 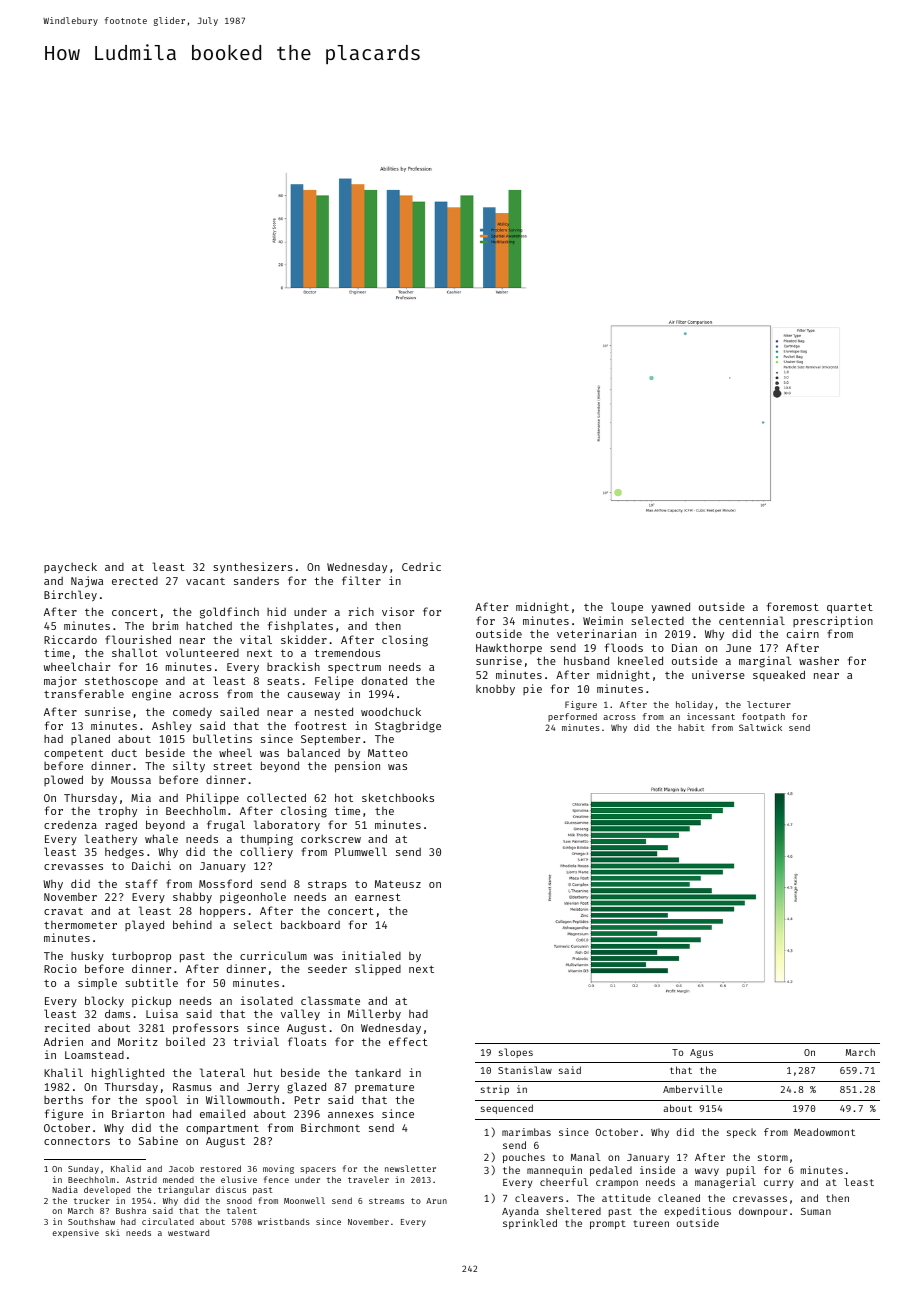 What do you see at coordinates (421, 566) in the page?
I see `Cedric` at bounding box center [421, 566].
